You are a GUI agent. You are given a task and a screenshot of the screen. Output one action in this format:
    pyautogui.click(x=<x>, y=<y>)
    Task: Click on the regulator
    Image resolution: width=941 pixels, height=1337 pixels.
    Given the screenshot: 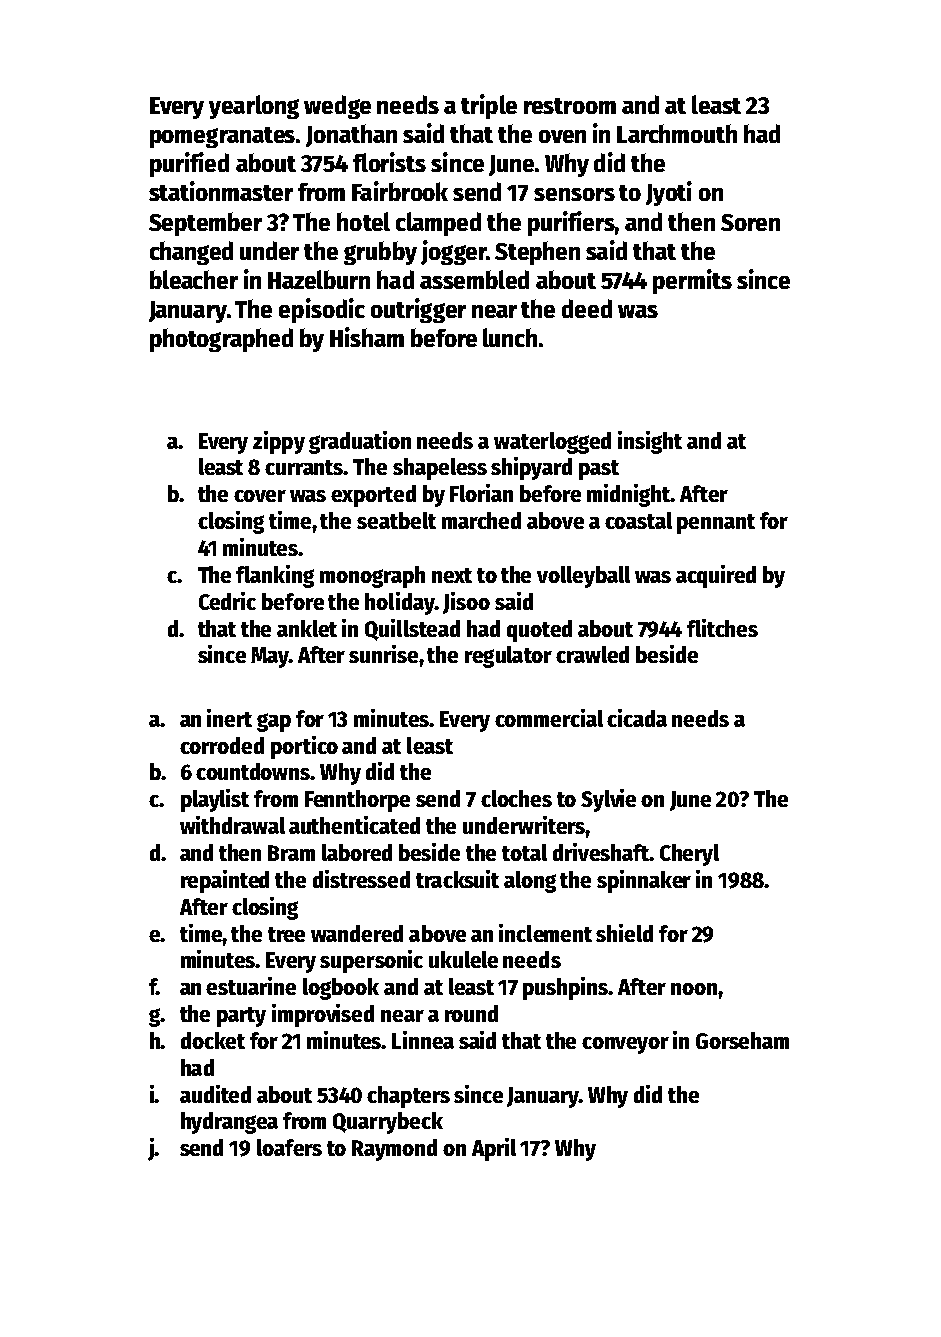 What is the action you would take?
    pyautogui.click(x=508, y=657)
